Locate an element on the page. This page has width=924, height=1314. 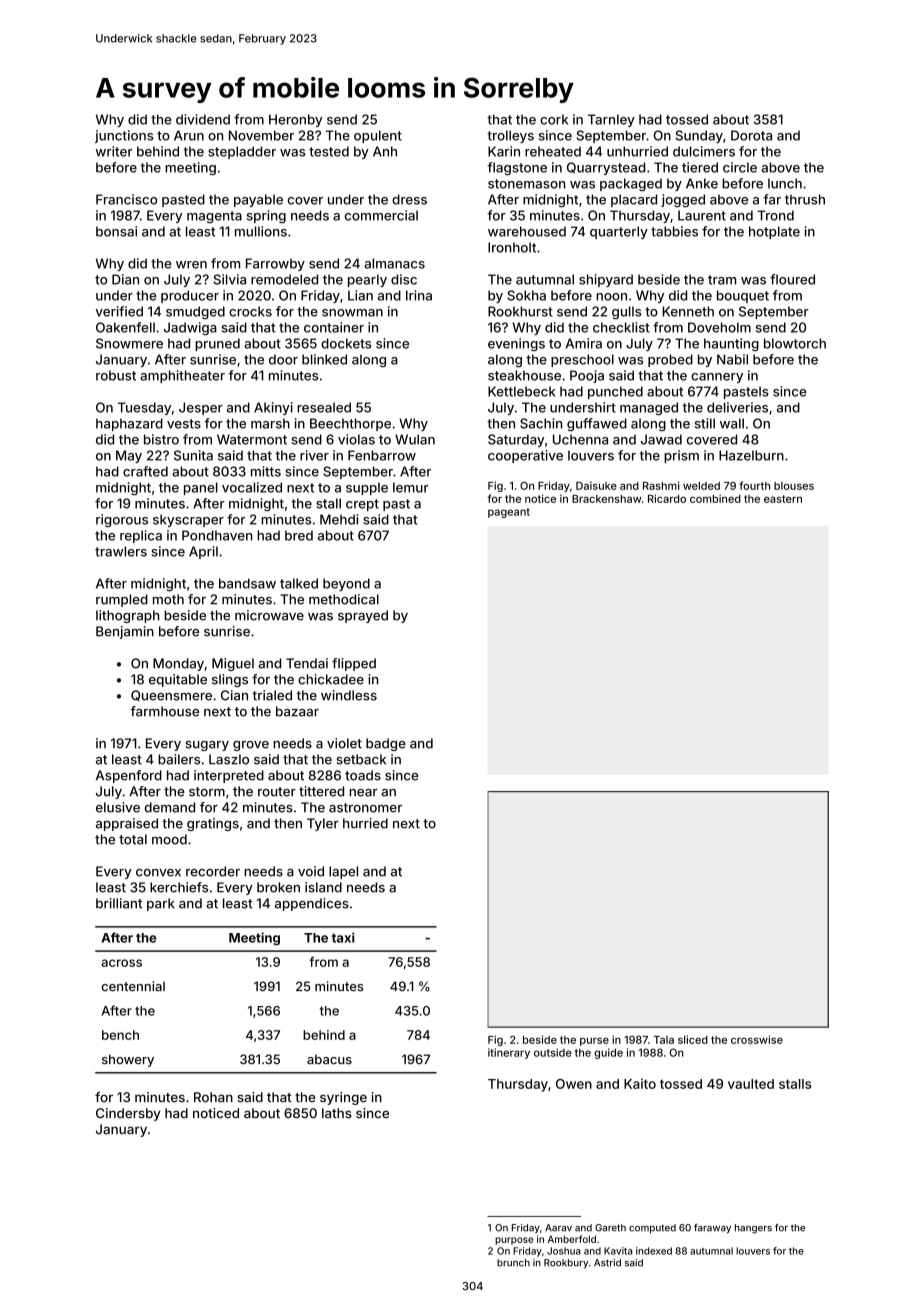
abacus is located at coordinates (329, 1059).
